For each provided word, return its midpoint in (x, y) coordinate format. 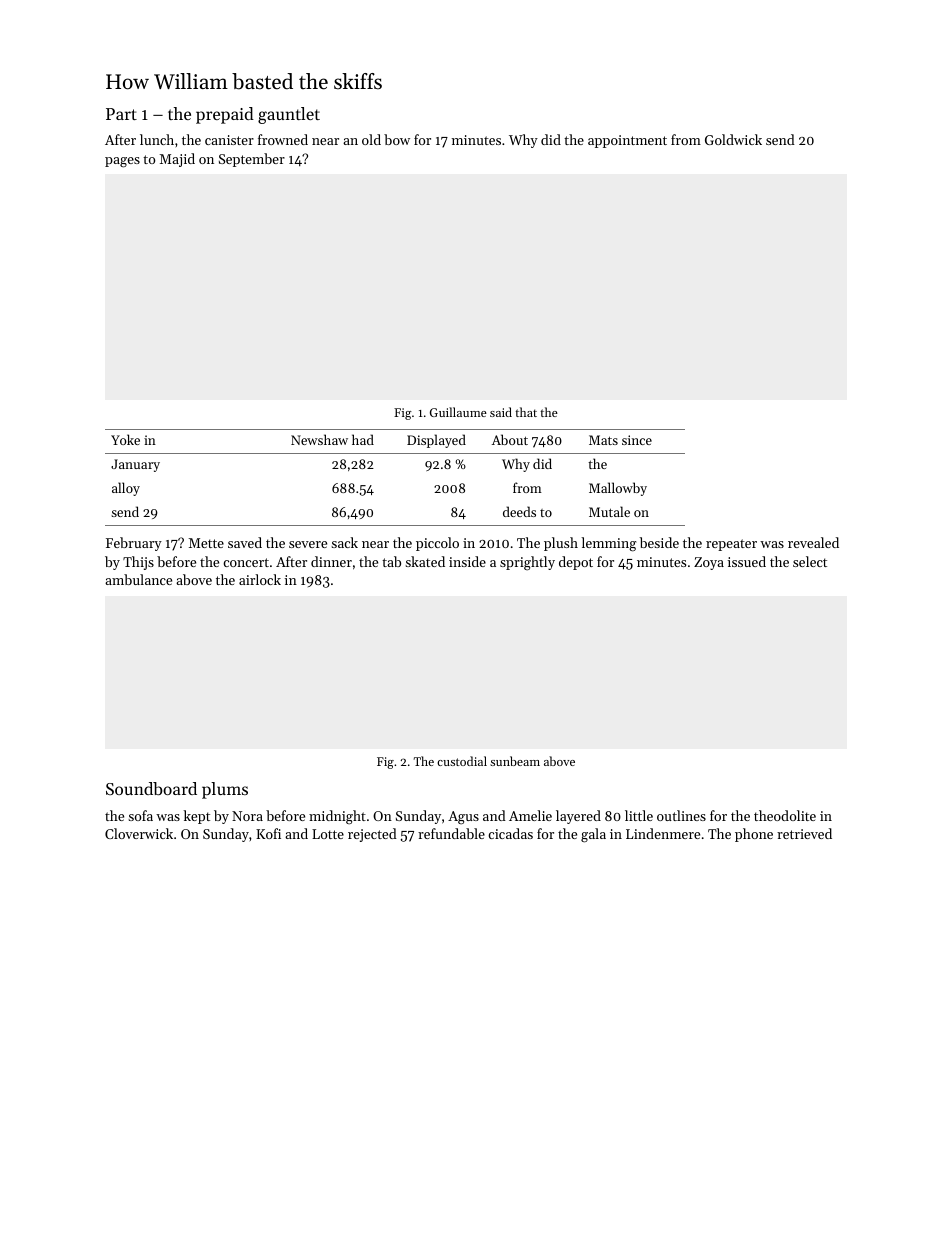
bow (397, 139)
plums (225, 790)
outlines (681, 815)
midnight (337, 817)
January (135, 465)
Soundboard (151, 788)
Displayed (436, 441)
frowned (283, 139)
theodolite (785, 815)
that (526, 412)
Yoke (125, 439)
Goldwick (733, 139)
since (637, 440)
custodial (462, 761)
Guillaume (458, 412)
